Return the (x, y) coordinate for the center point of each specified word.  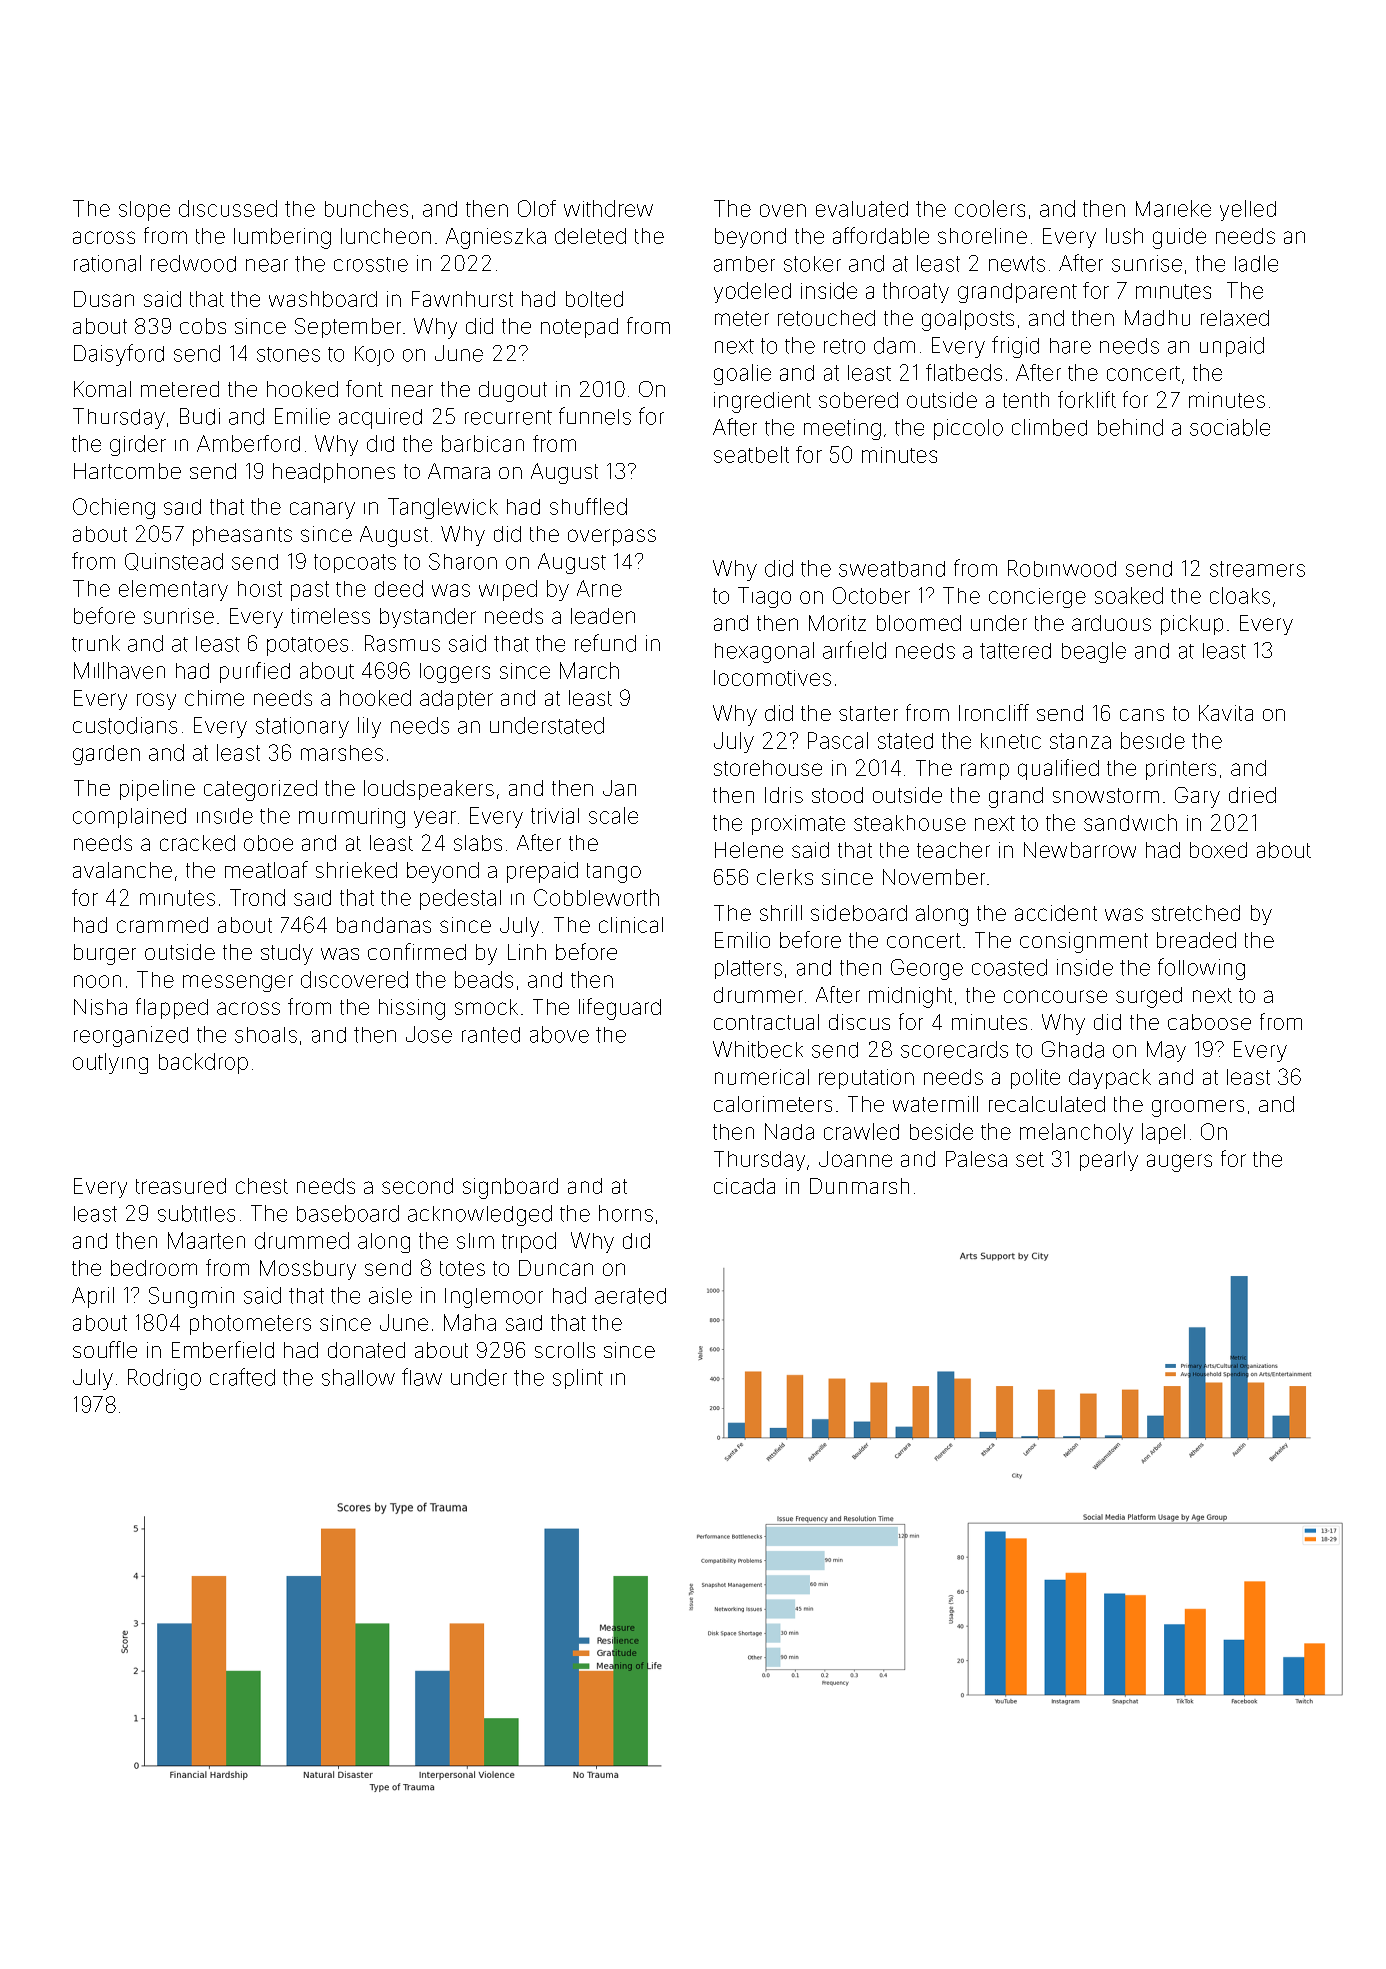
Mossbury (308, 1270)
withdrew (608, 208)
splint (578, 1379)
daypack (1110, 1079)
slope (144, 211)
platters (748, 969)
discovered (354, 979)
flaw (422, 1377)
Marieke (1173, 208)
